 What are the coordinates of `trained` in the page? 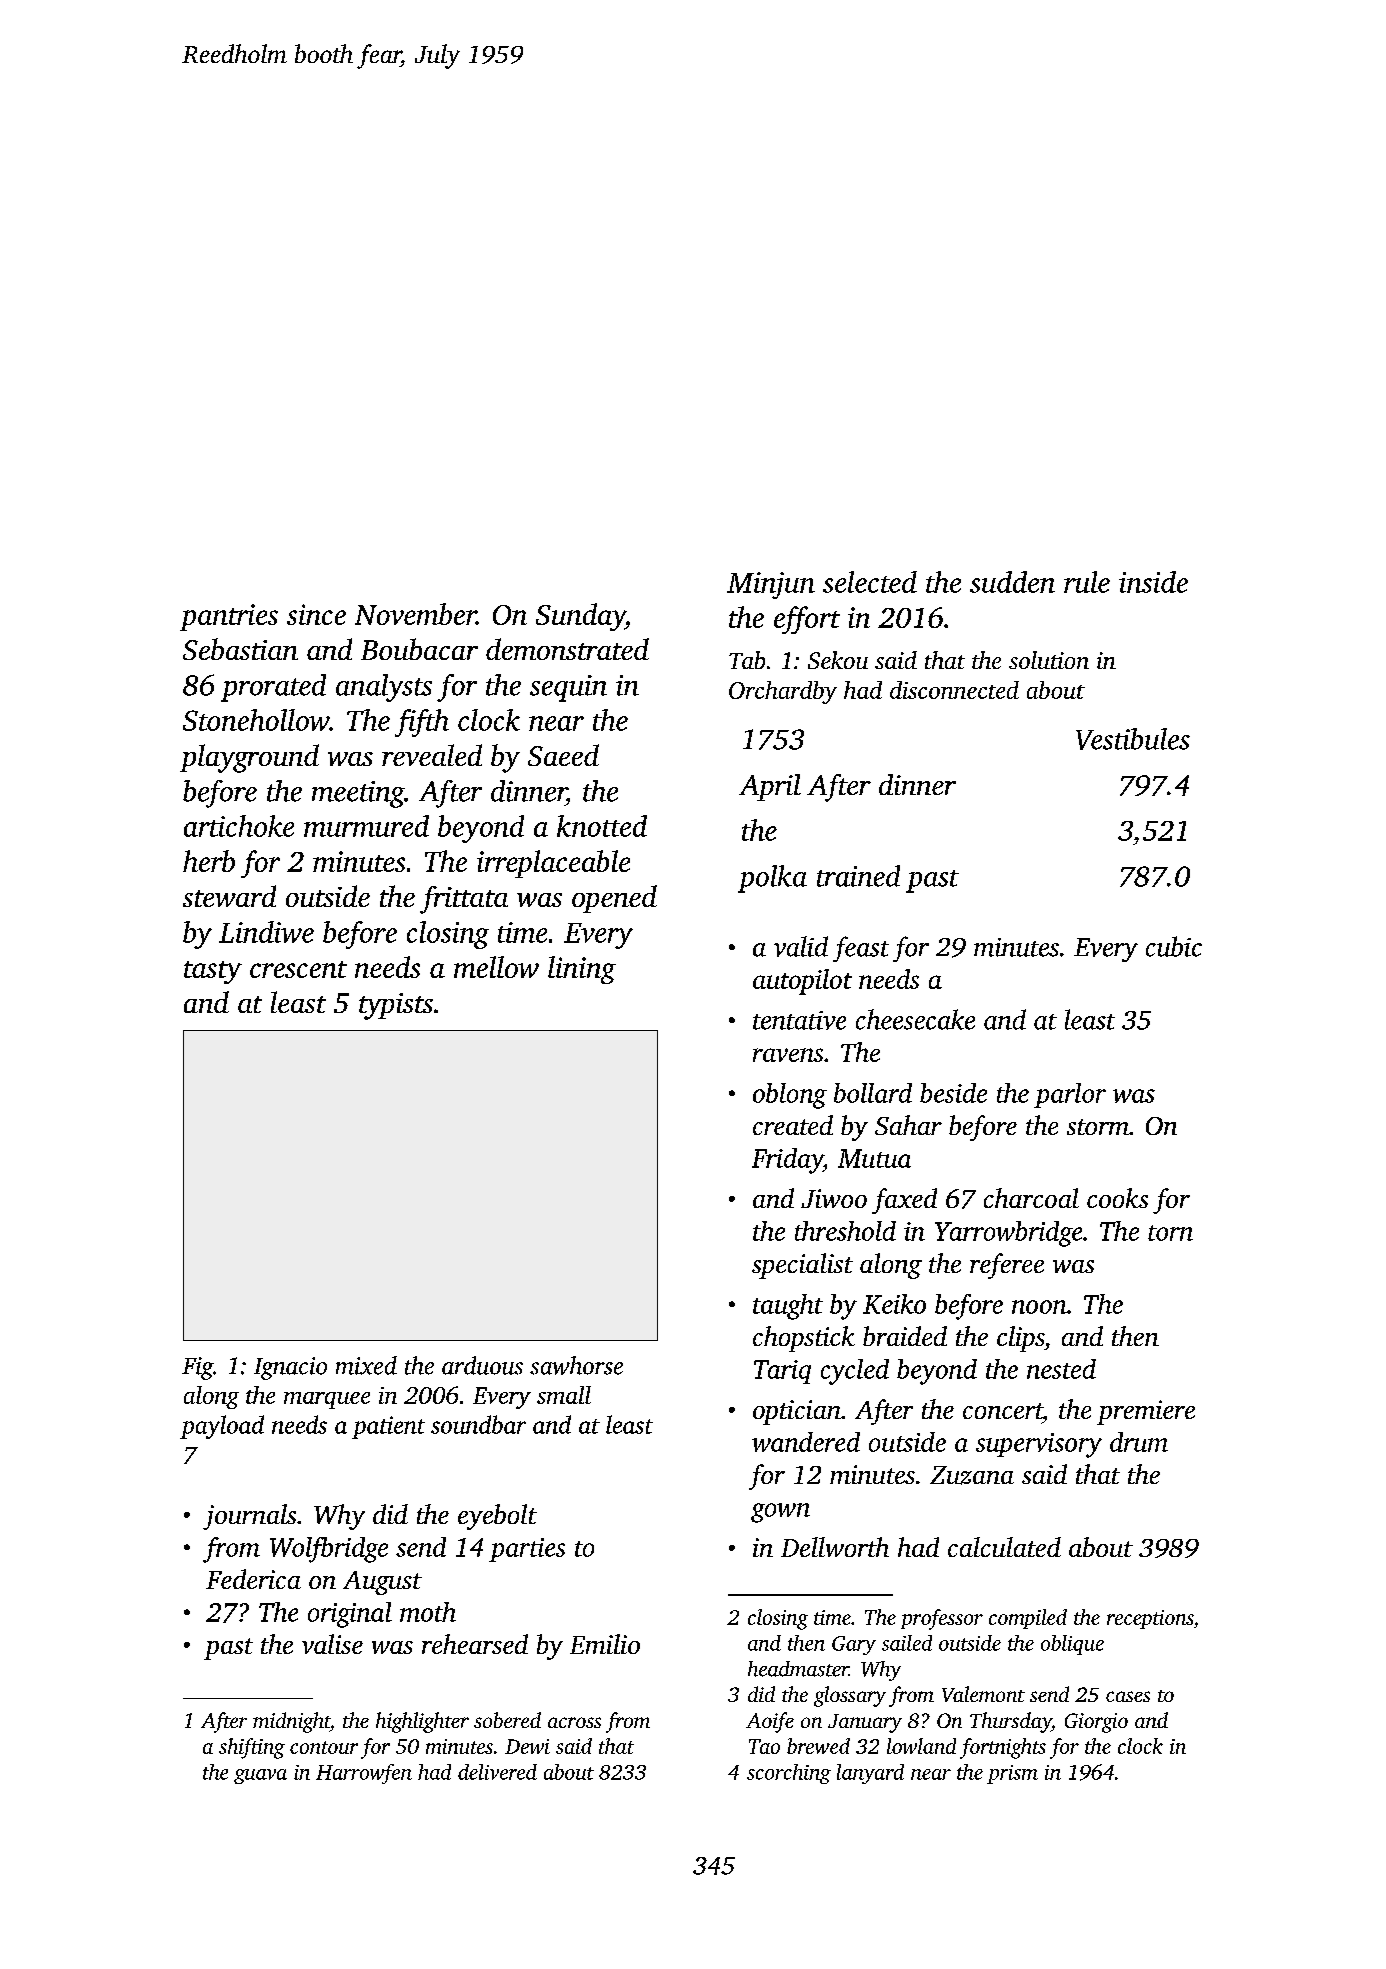 It's located at (858, 876).
